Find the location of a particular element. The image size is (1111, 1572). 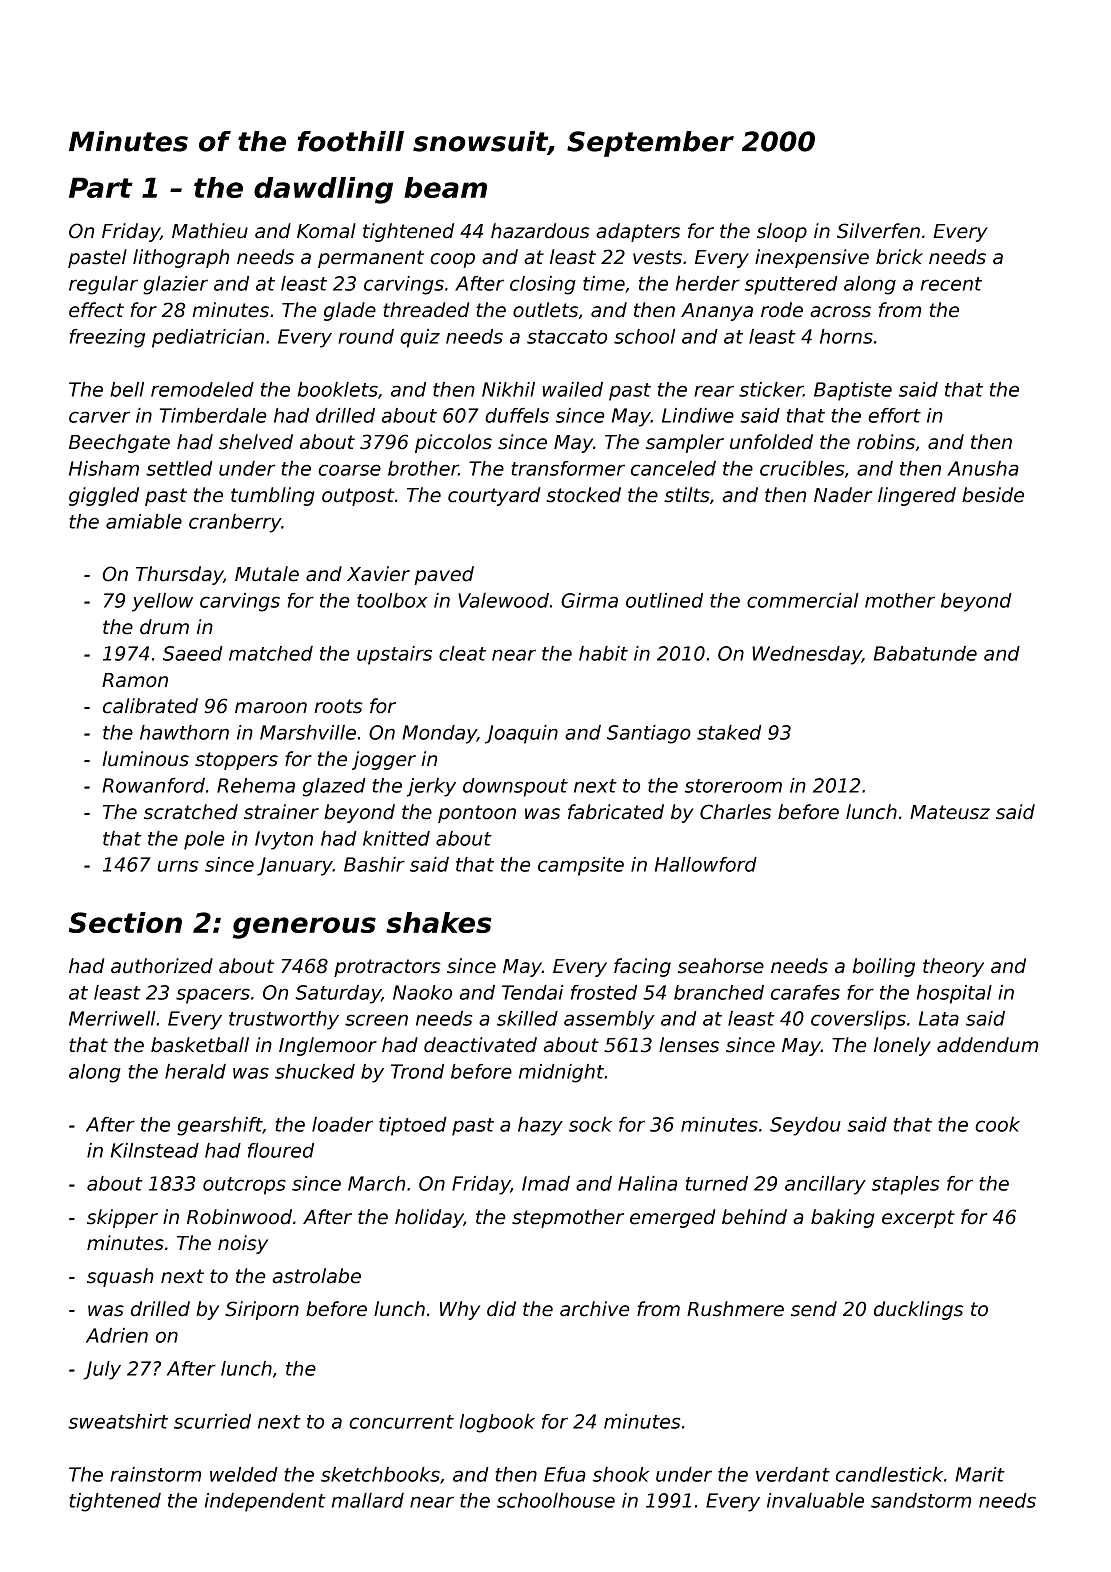

Section is located at coordinates (125, 922).
